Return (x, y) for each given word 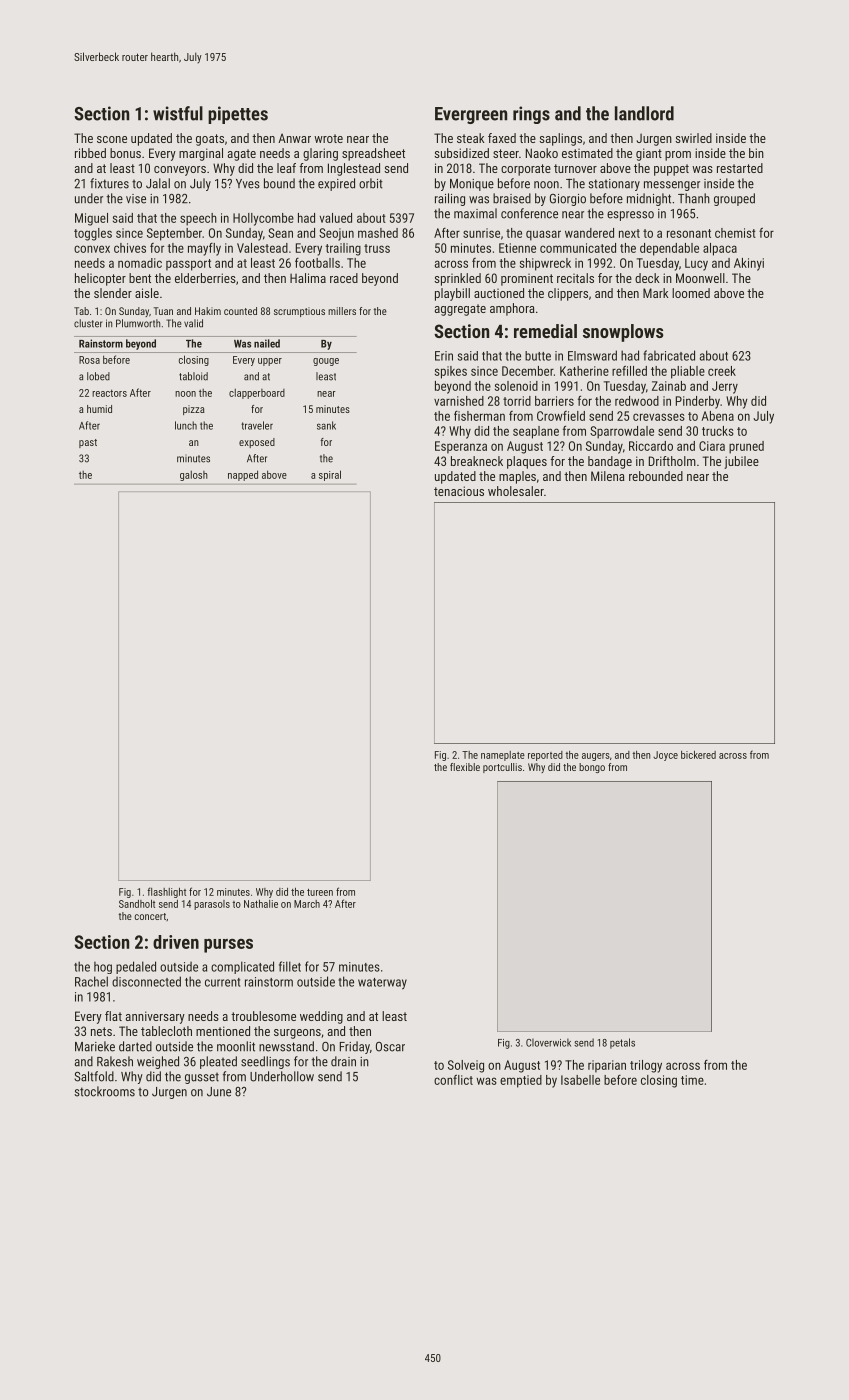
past (88, 443)
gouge (326, 362)
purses (228, 946)
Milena (608, 476)
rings (531, 115)
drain (343, 1061)
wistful (178, 113)
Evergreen (471, 115)
